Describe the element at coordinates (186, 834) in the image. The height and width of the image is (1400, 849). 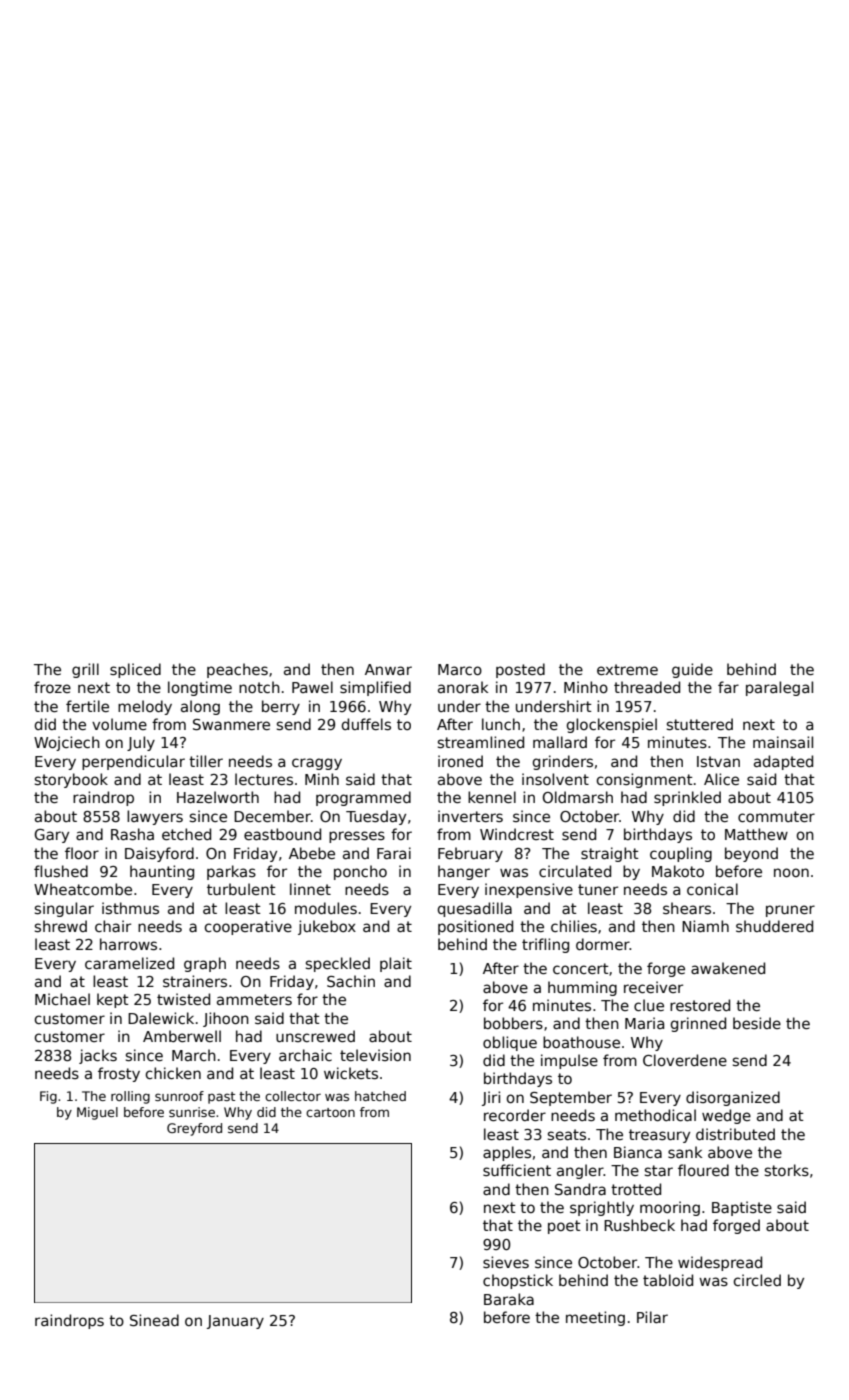
I see `etched` at that location.
